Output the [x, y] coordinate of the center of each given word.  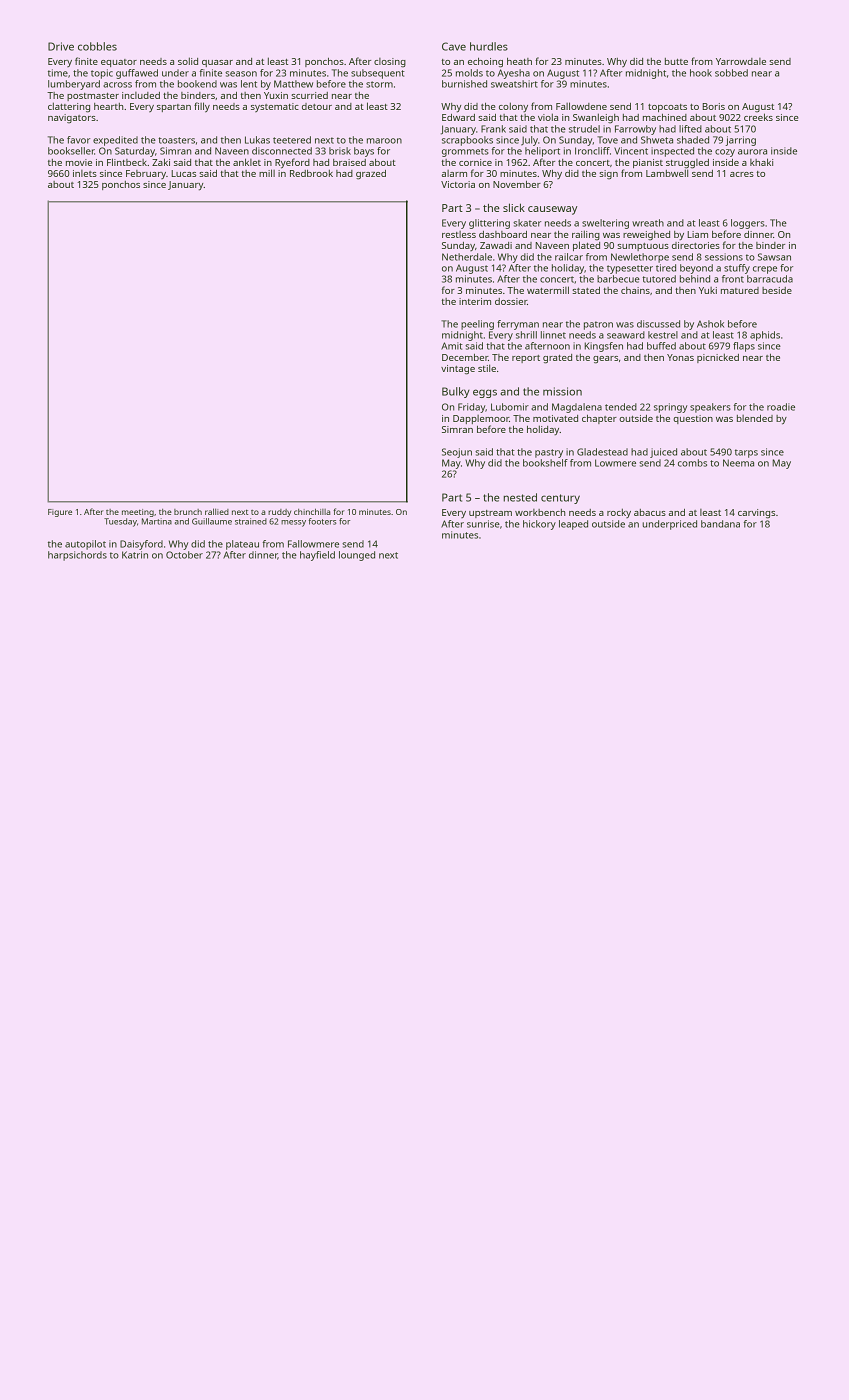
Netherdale [467, 257]
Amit [452, 346]
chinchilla [312, 512]
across [117, 85]
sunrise [483, 524]
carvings [756, 514]
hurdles [489, 46]
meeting [138, 513]
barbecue [618, 279]
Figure [60, 513]
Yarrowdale [741, 61]
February [146, 174]
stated [586, 290]
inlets [85, 173]
